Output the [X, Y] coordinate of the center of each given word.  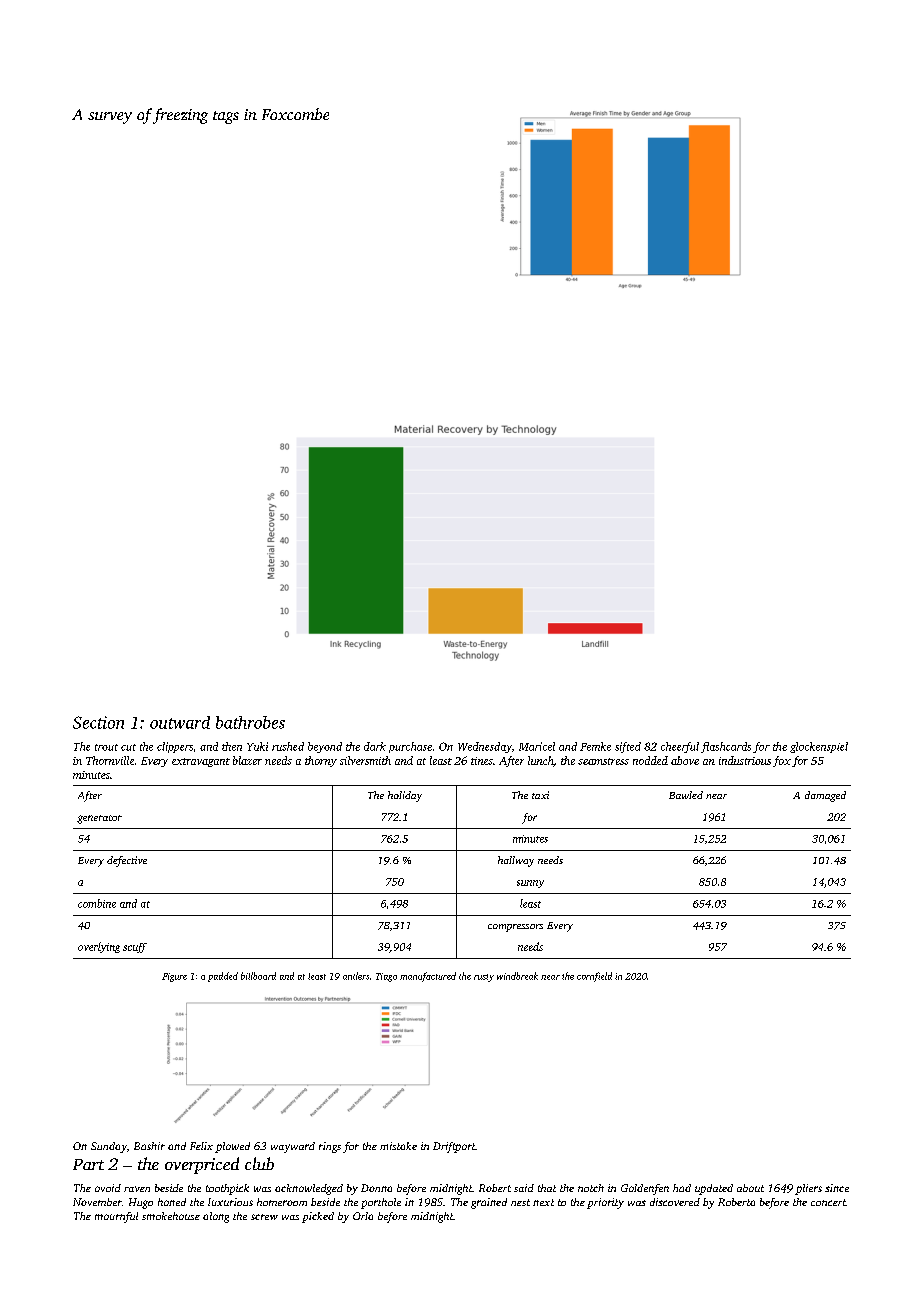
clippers [175, 747]
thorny [321, 761]
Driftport [454, 1147]
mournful [116, 1217]
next [543, 1202]
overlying [99, 947]
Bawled [686, 795]
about [750, 1188]
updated [714, 1189]
